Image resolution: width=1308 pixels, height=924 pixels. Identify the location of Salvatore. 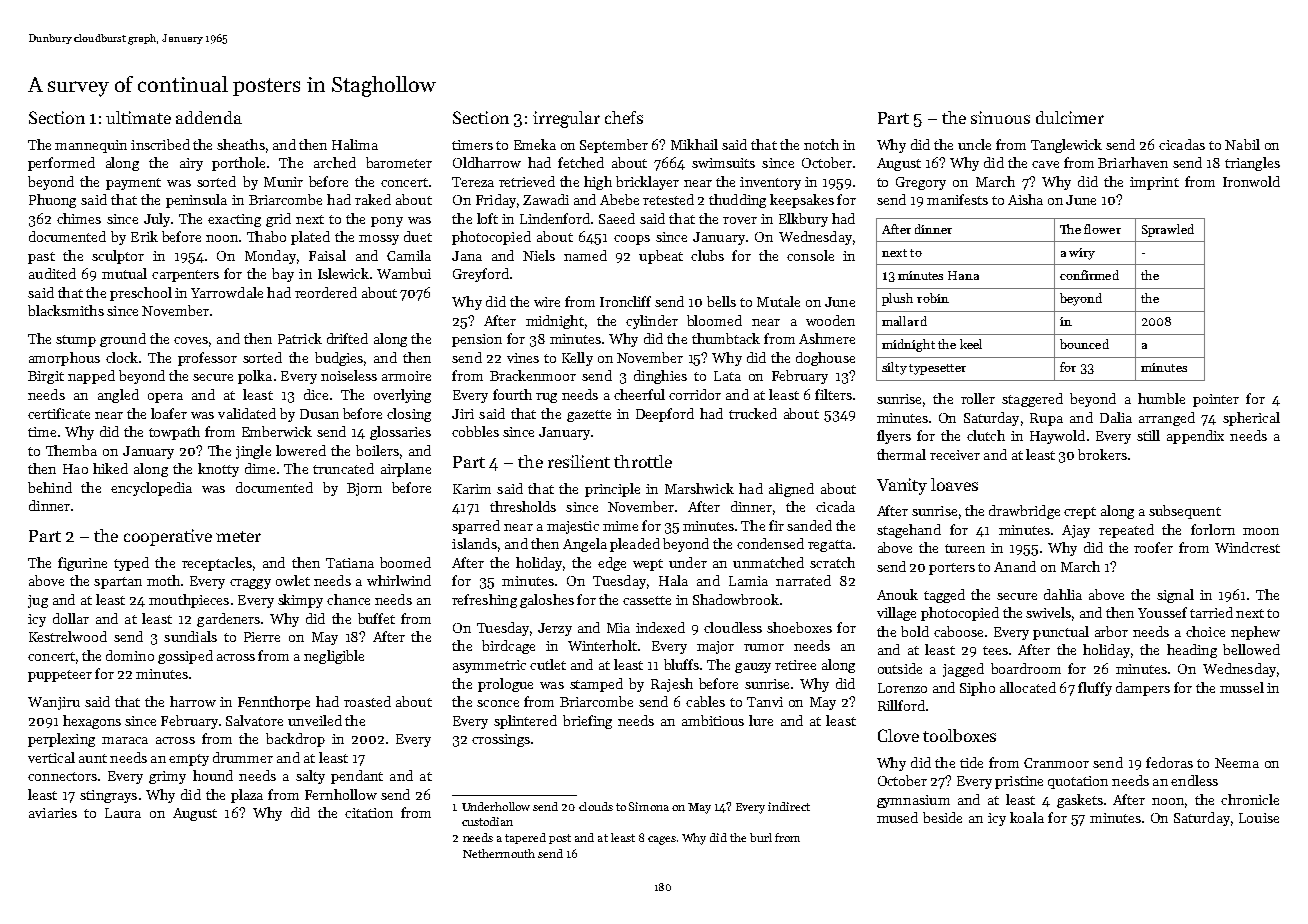
(254, 720).
